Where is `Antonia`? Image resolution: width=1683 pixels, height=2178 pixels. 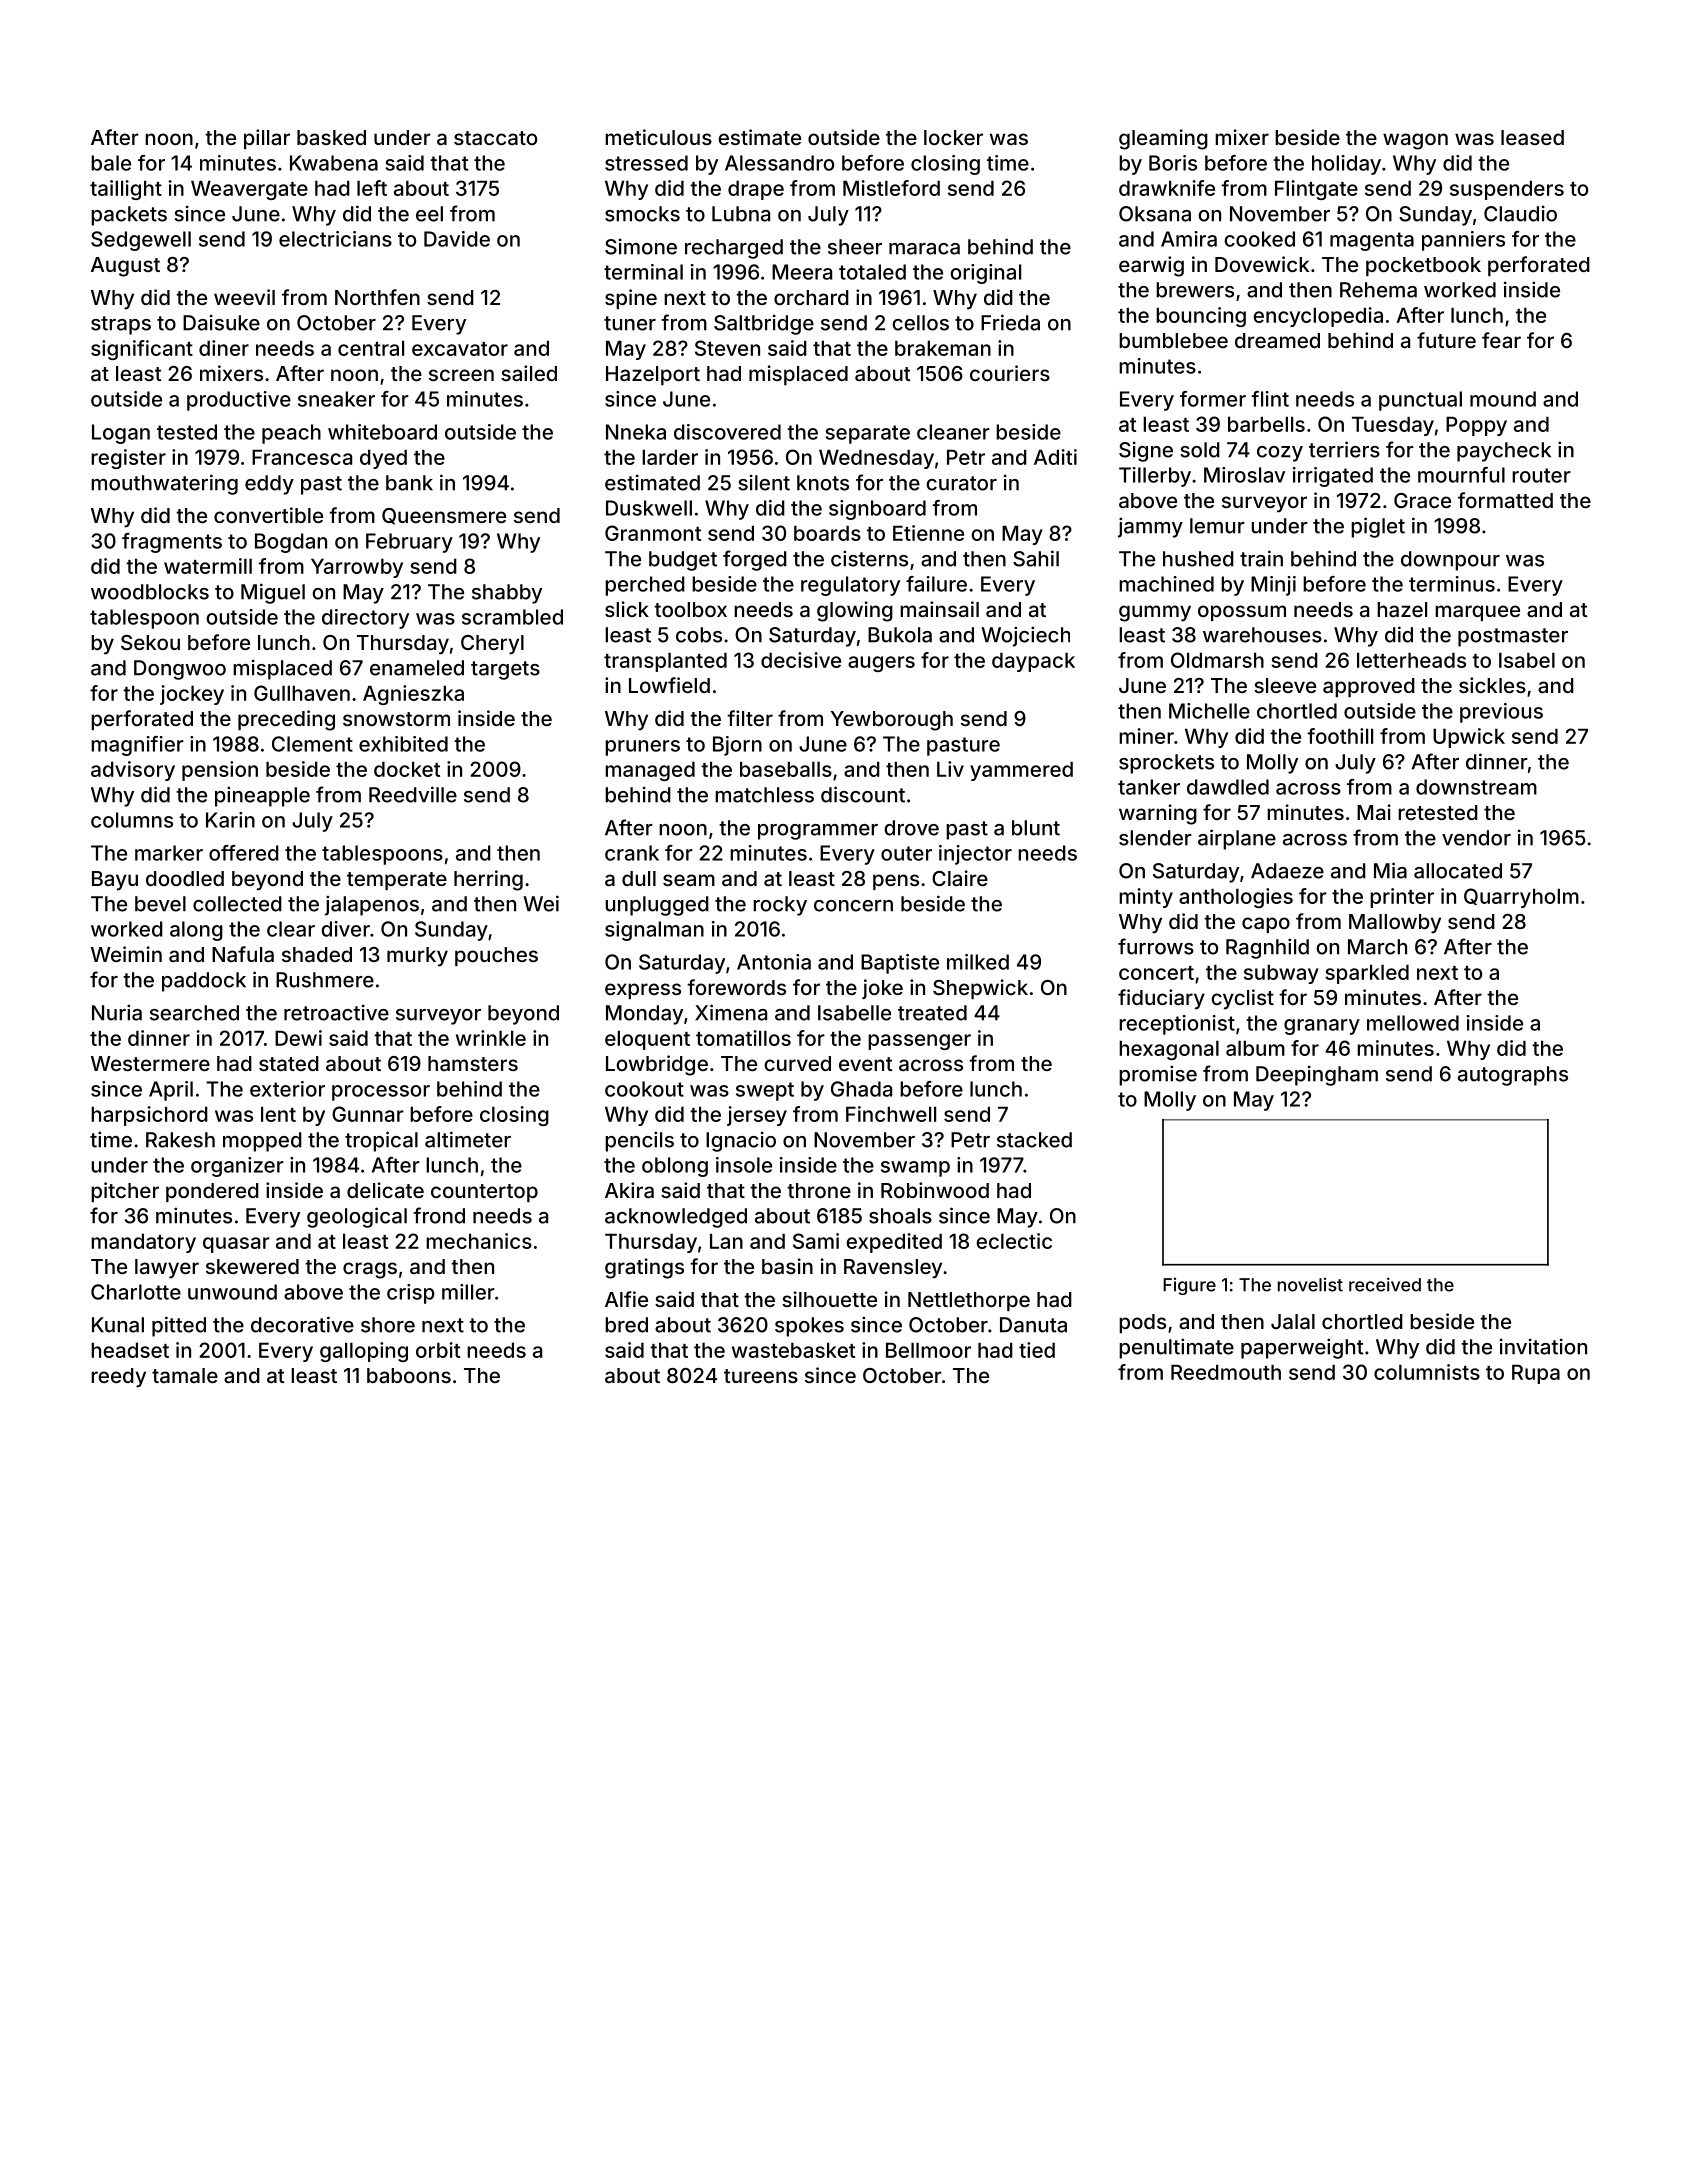
Antonia is located at coordinates (774, 962).
